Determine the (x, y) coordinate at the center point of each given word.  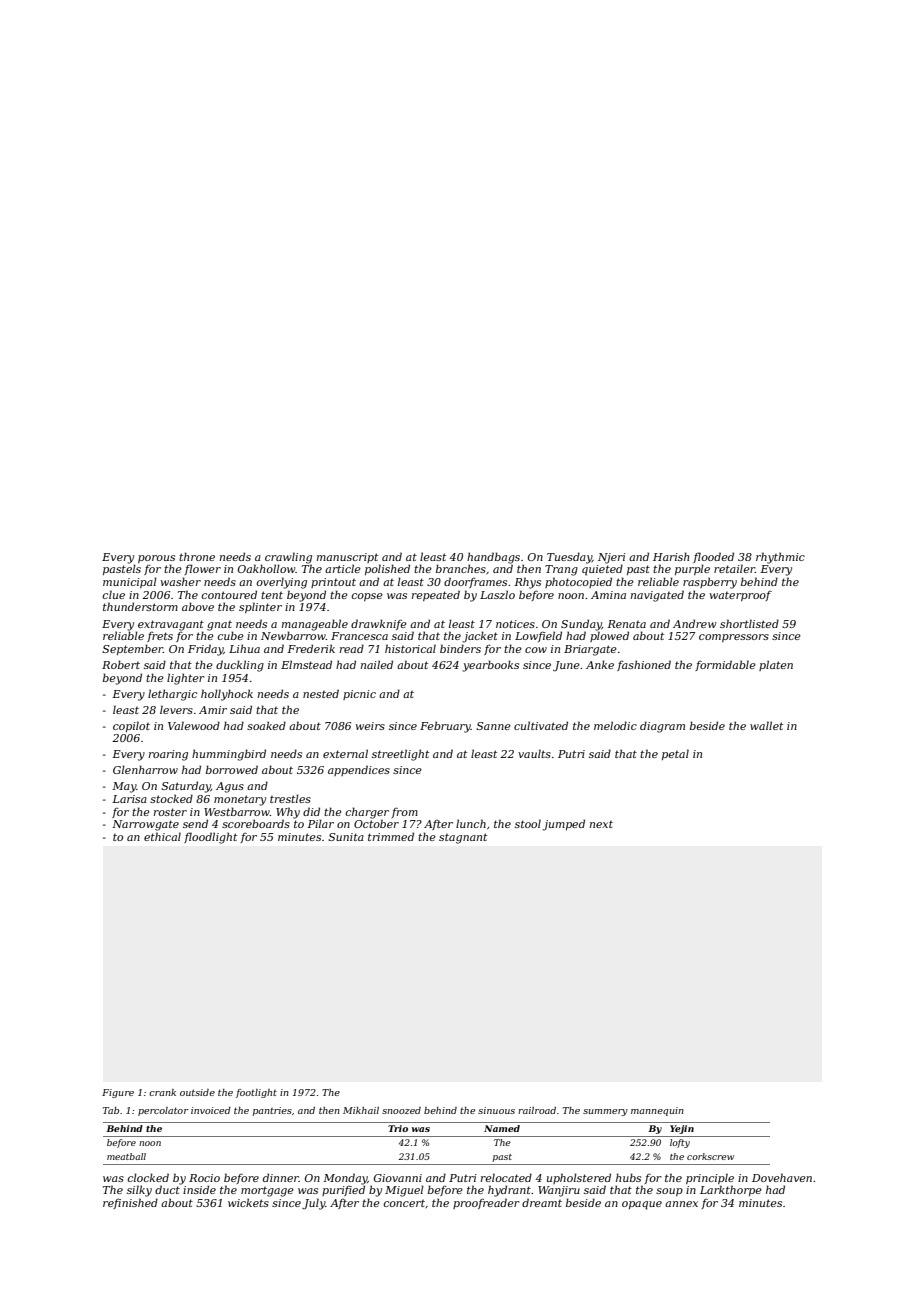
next (601, 824)
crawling (288, 558)
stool (528, 823)
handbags (493, 558)
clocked (148, 1177)
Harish (671, 556)
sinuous (496, 1110)
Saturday (186, 787)
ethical (162, 836)
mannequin (657, 1111)
